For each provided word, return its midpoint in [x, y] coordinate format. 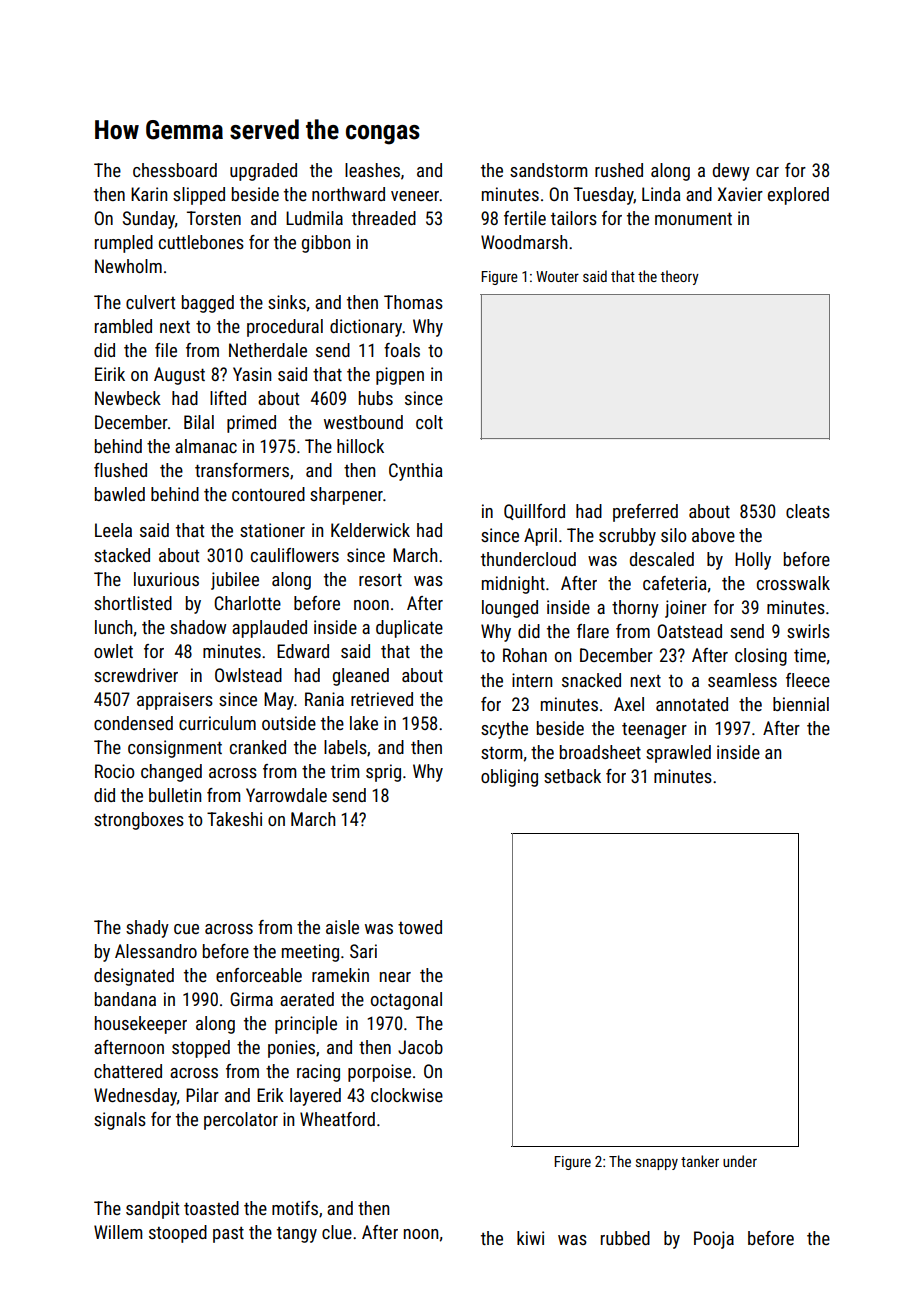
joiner [686, 609]
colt [429, 422]
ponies [291, 1049]
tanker [700, 1161]
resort [380, 580]
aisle [342, 927]
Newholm [128, 266]
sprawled [678, 754]
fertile [525, 218]
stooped [178, 1234]
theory [680, 277]
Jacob [420, 1047]
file [166, 350]
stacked [122, 555]
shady [147, 929]
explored [798, 196]
